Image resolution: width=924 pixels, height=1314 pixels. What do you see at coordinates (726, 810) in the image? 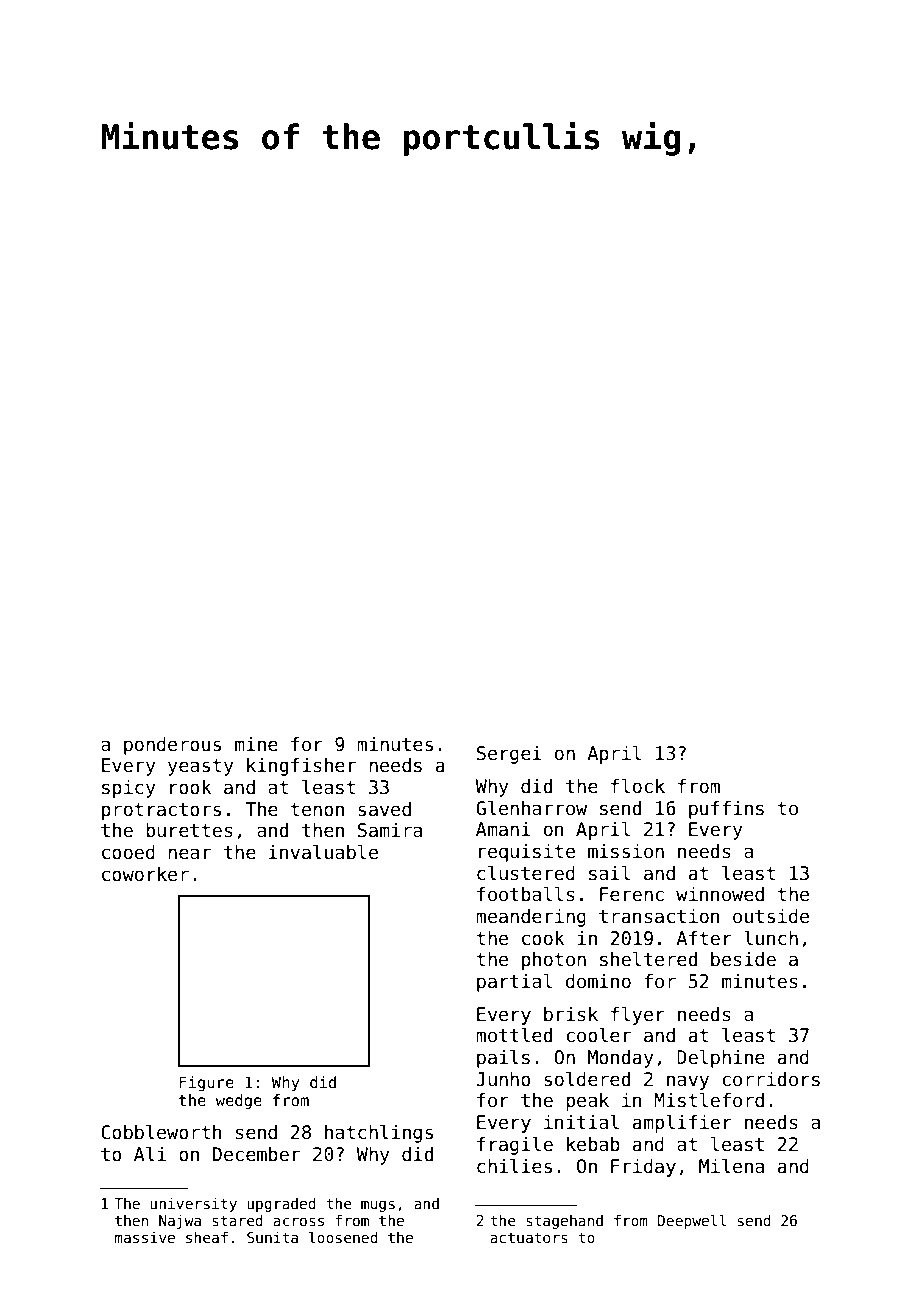
I see `puffins` at bounding box center [726, 810].
